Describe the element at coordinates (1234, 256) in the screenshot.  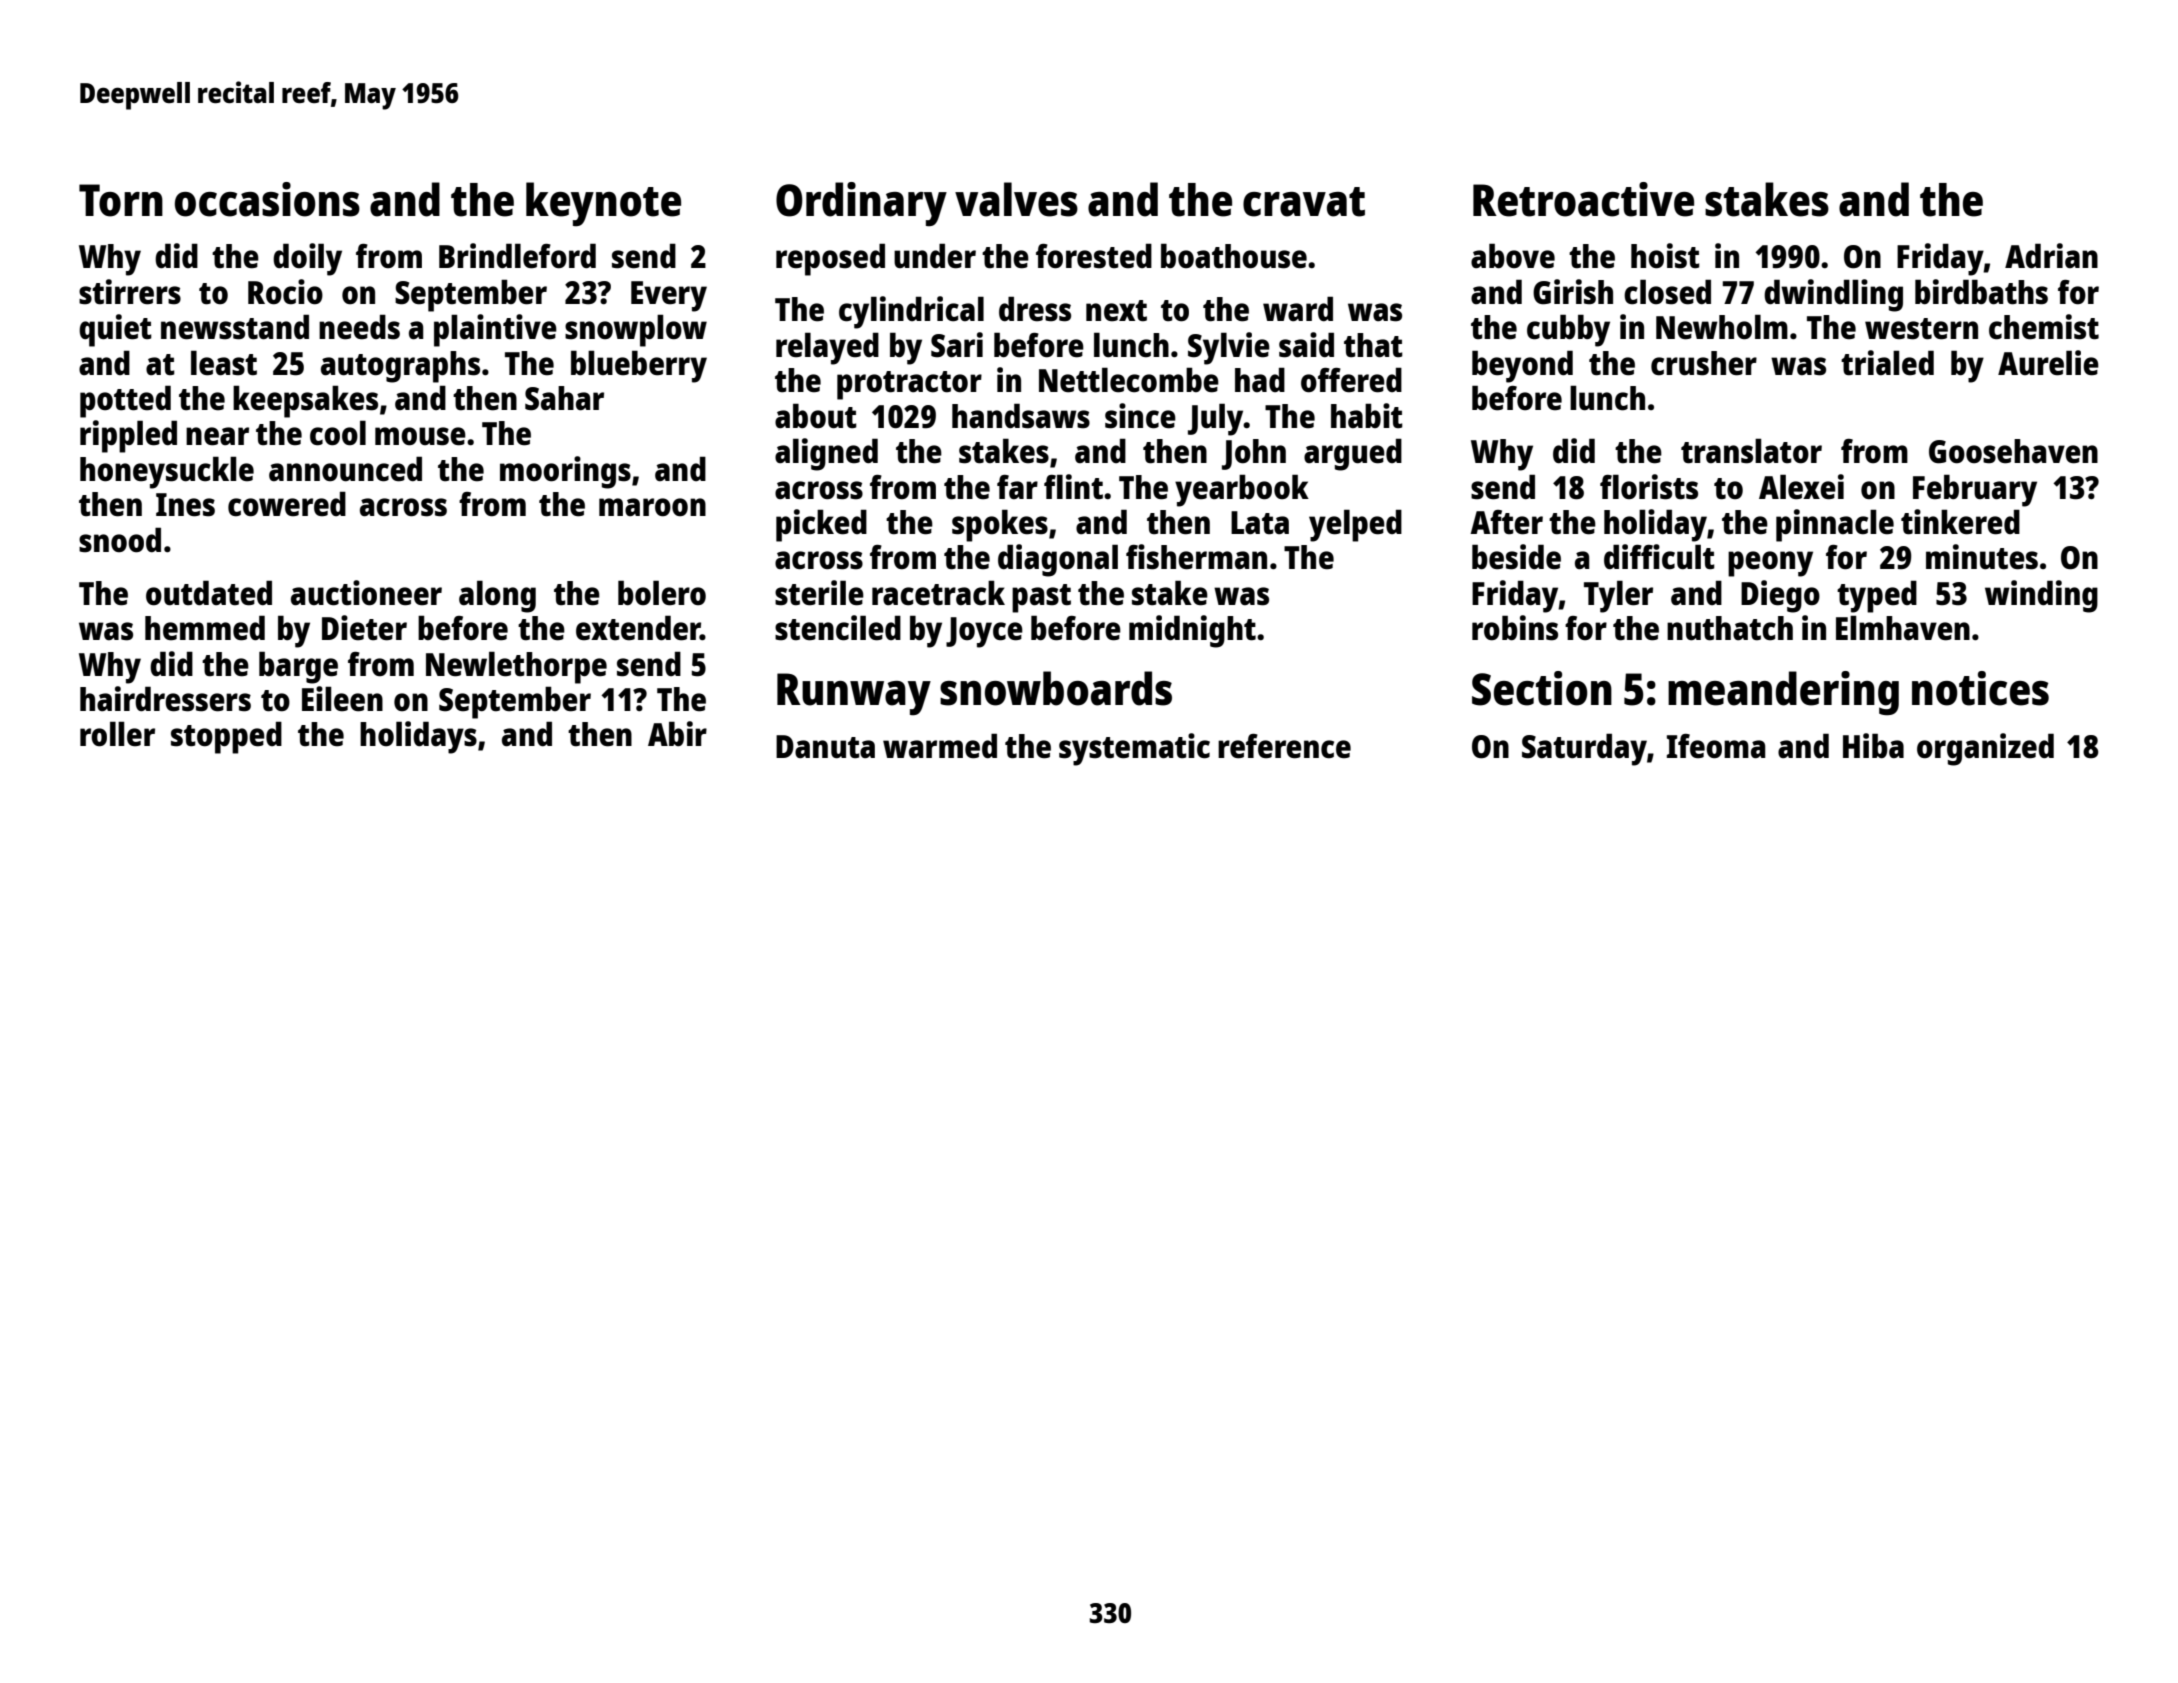
I see `boathouse` at that location.
